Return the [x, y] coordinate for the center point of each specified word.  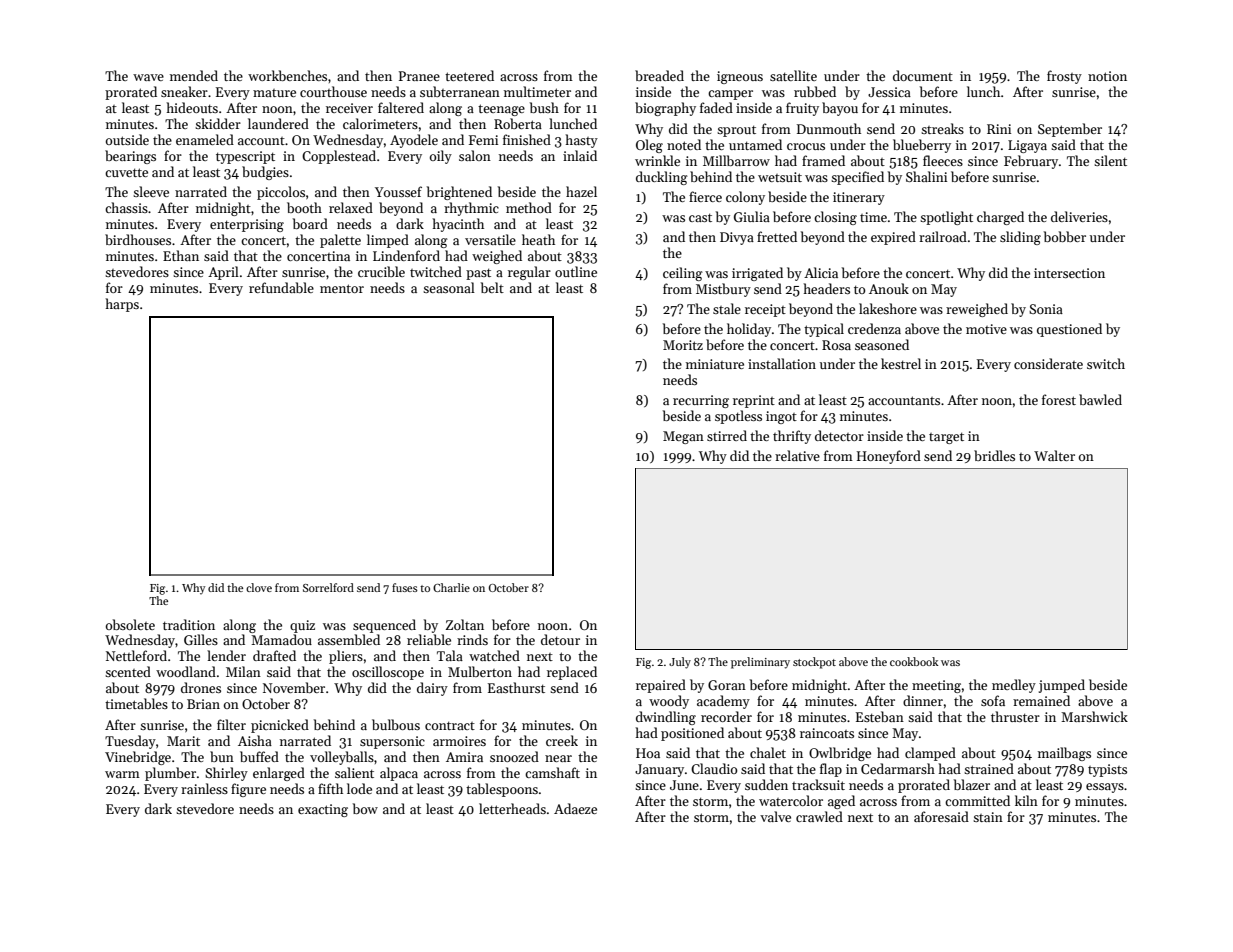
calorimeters [380, 123]
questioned [1069, 330]
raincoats [827, 733]
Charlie [451, 587]
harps [122, 305]
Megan [683, 437]
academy [723, 702]
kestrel [901, 363]
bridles [994, 455]
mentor [342, 288]
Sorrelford [328, 587]
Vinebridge [138, 758]
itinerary [859, 198]
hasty [582, 141]
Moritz [683, 345]
